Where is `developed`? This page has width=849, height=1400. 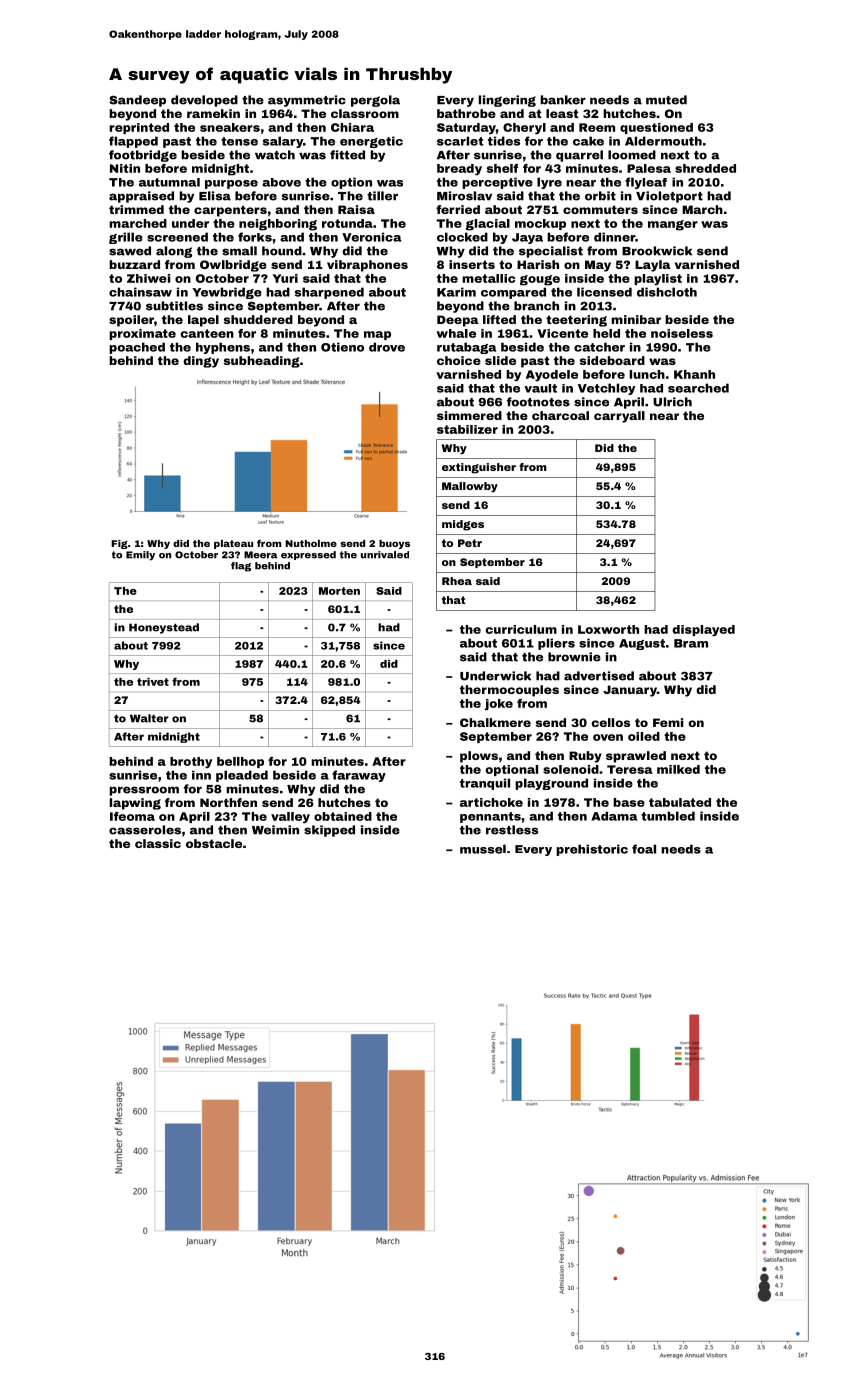 developed is located at coordinates (204, 101).
